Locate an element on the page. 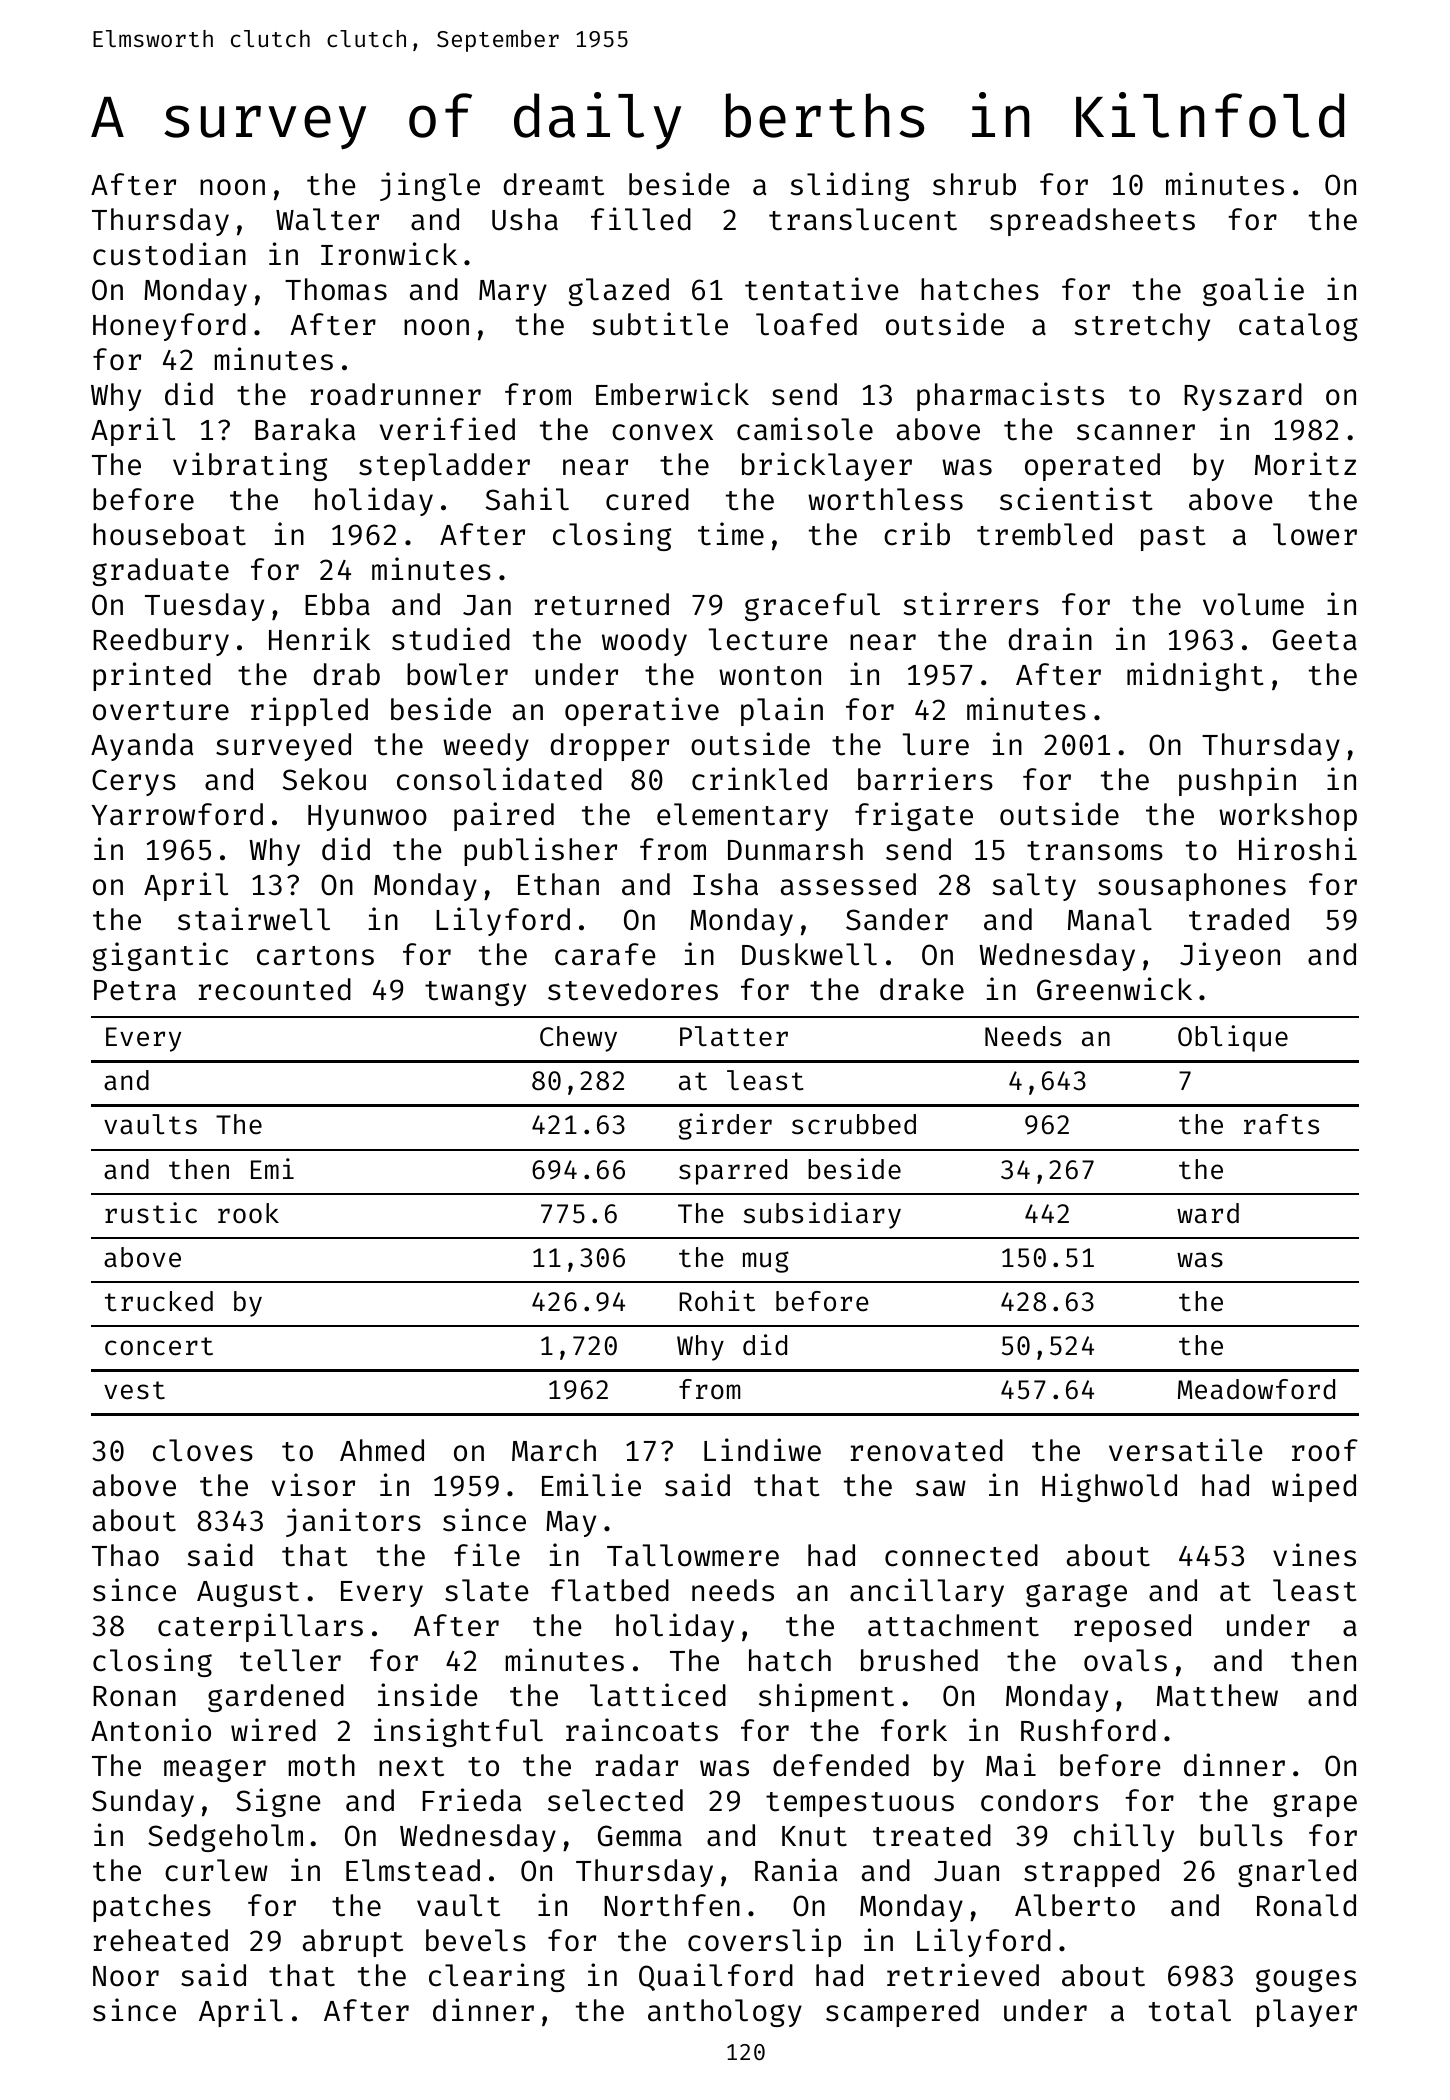  scientist is located at coordinates (1076, 499).
